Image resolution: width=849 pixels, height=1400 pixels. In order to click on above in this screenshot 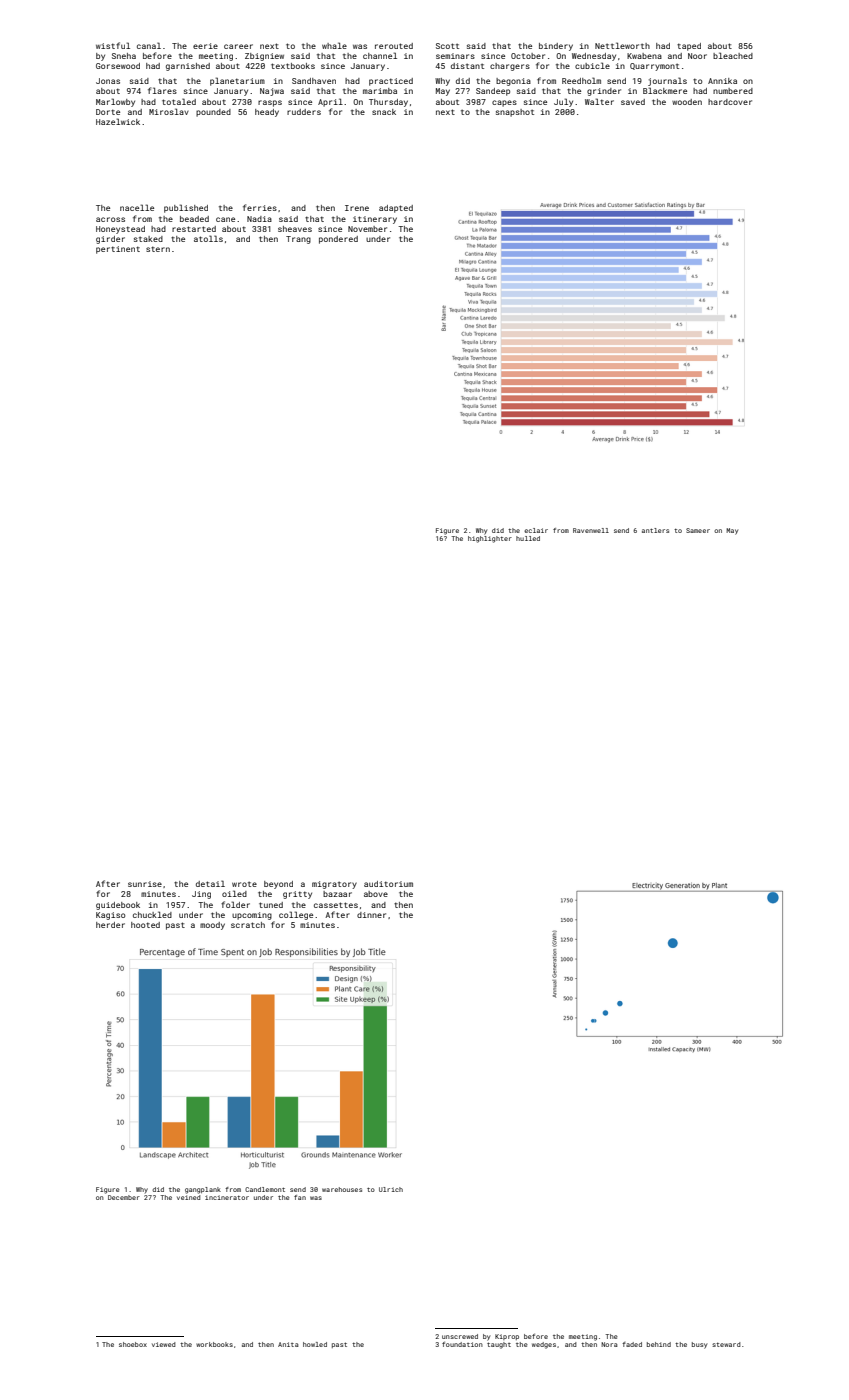, I will do `click(376, 894)`.
